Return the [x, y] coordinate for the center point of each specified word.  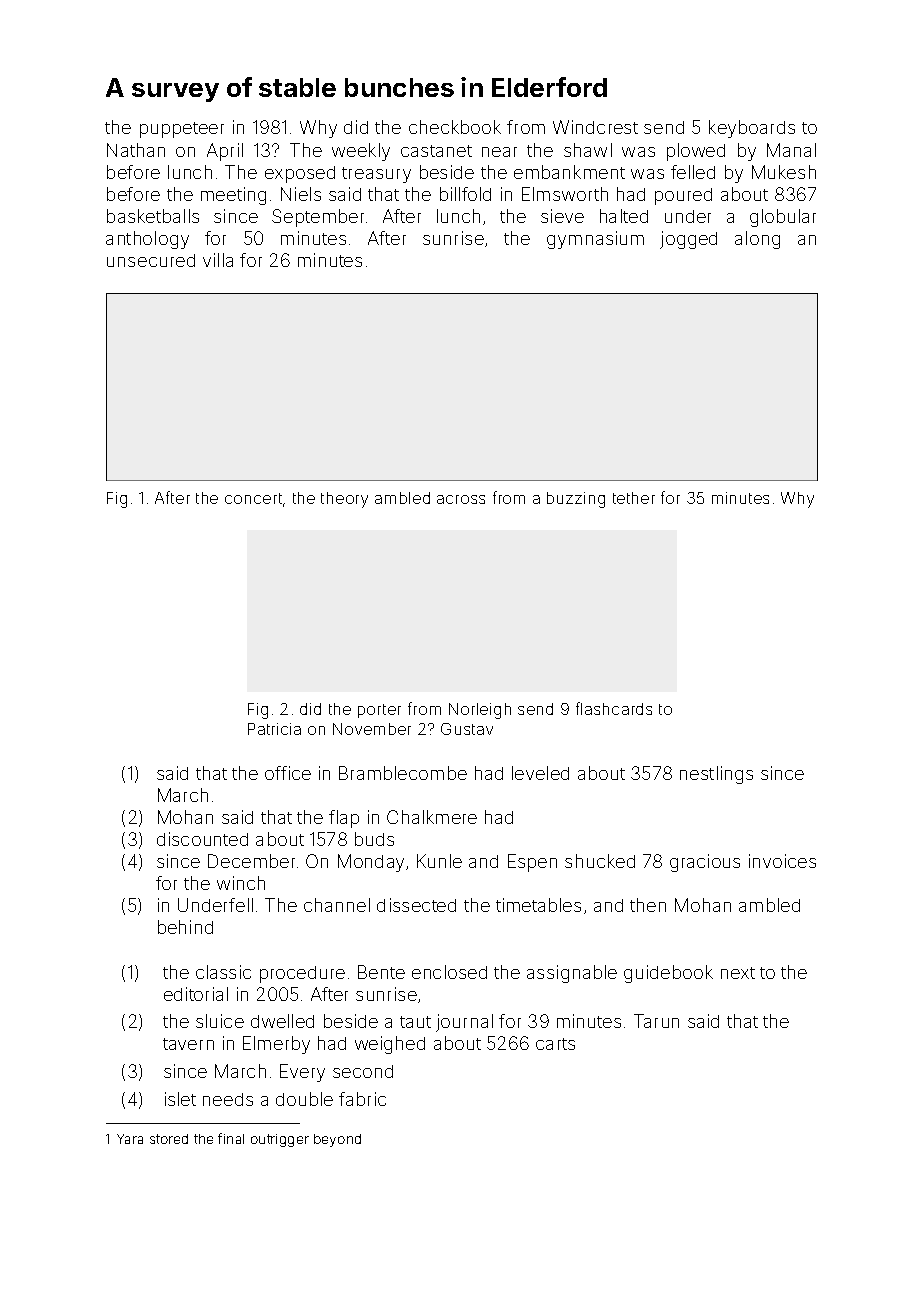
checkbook [455, 127]
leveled [540, 773]
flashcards [614, 708]
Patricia [274, 729]
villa [218, 260]
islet [180, 1099]
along [757, 240]
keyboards [752, 129]
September [318, 218]
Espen [532, 863]
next [738, 973]
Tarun [656, 1021]
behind [185, 927]
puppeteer [182, 130]
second [363, 1071]
